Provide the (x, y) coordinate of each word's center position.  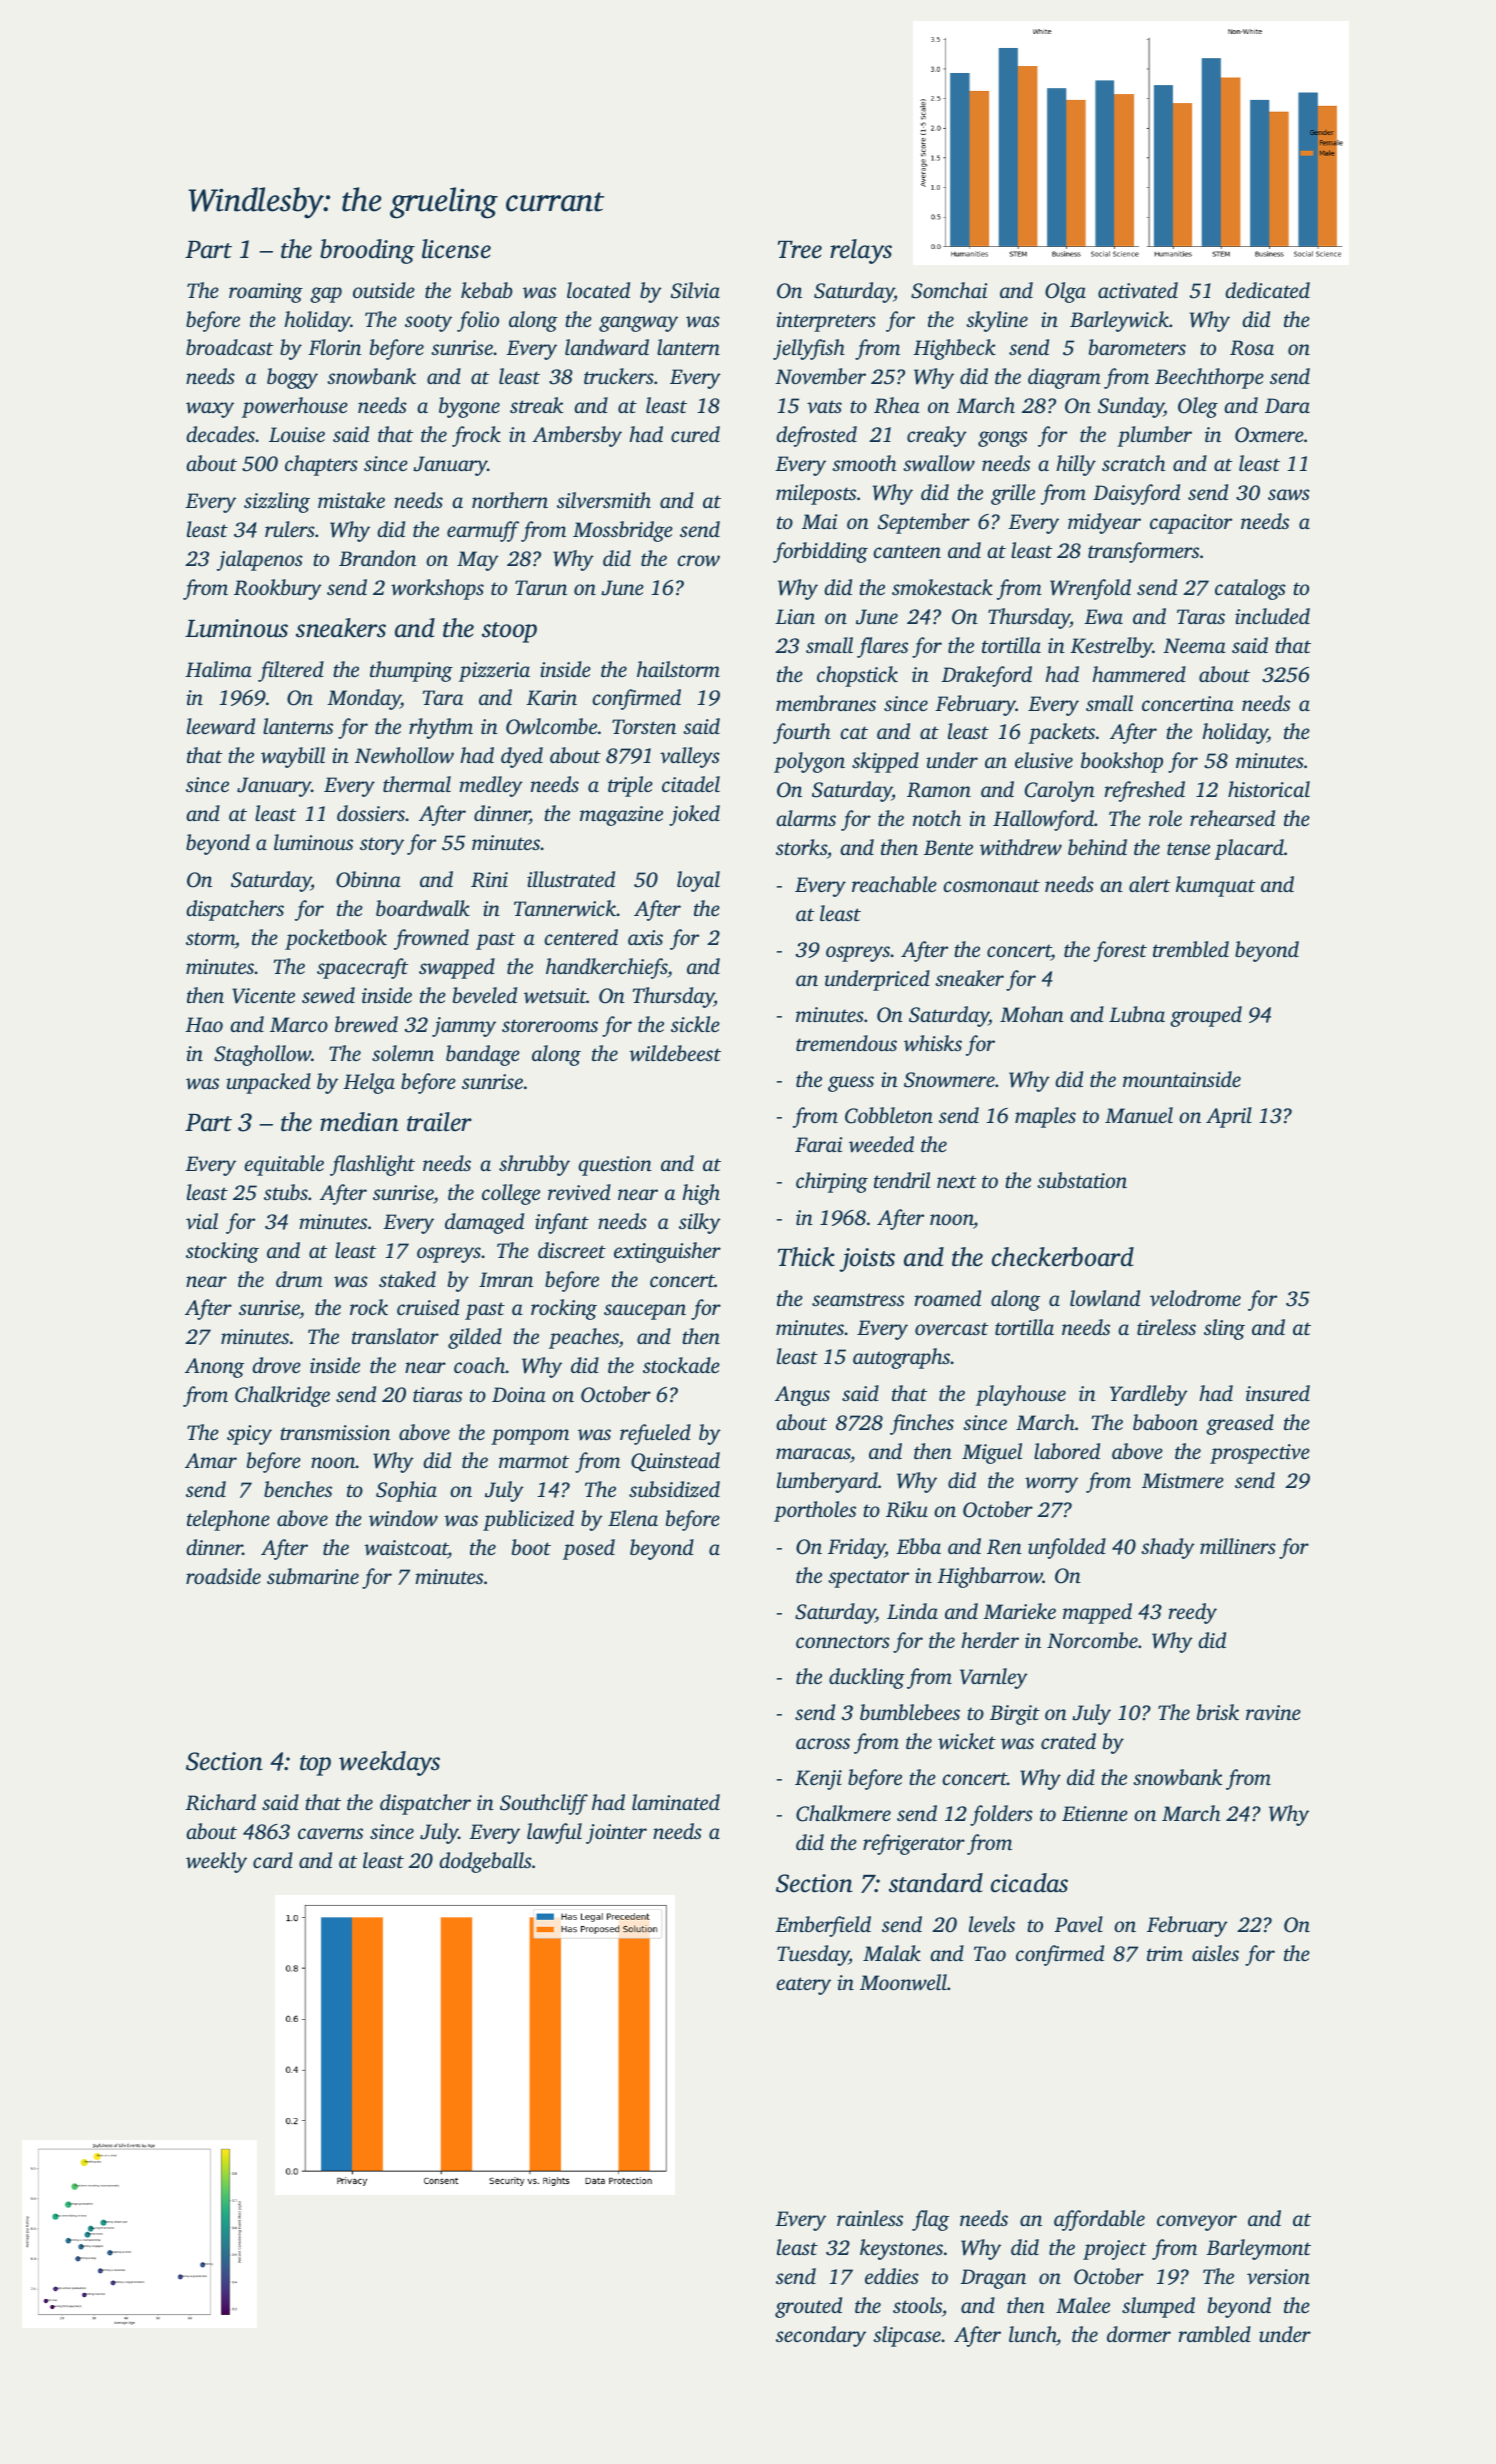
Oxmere (1269, 435)
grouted (808, 2307)
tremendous (846, 1043)
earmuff (483, 531)
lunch (1033, 2335)
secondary (821, 2336)
